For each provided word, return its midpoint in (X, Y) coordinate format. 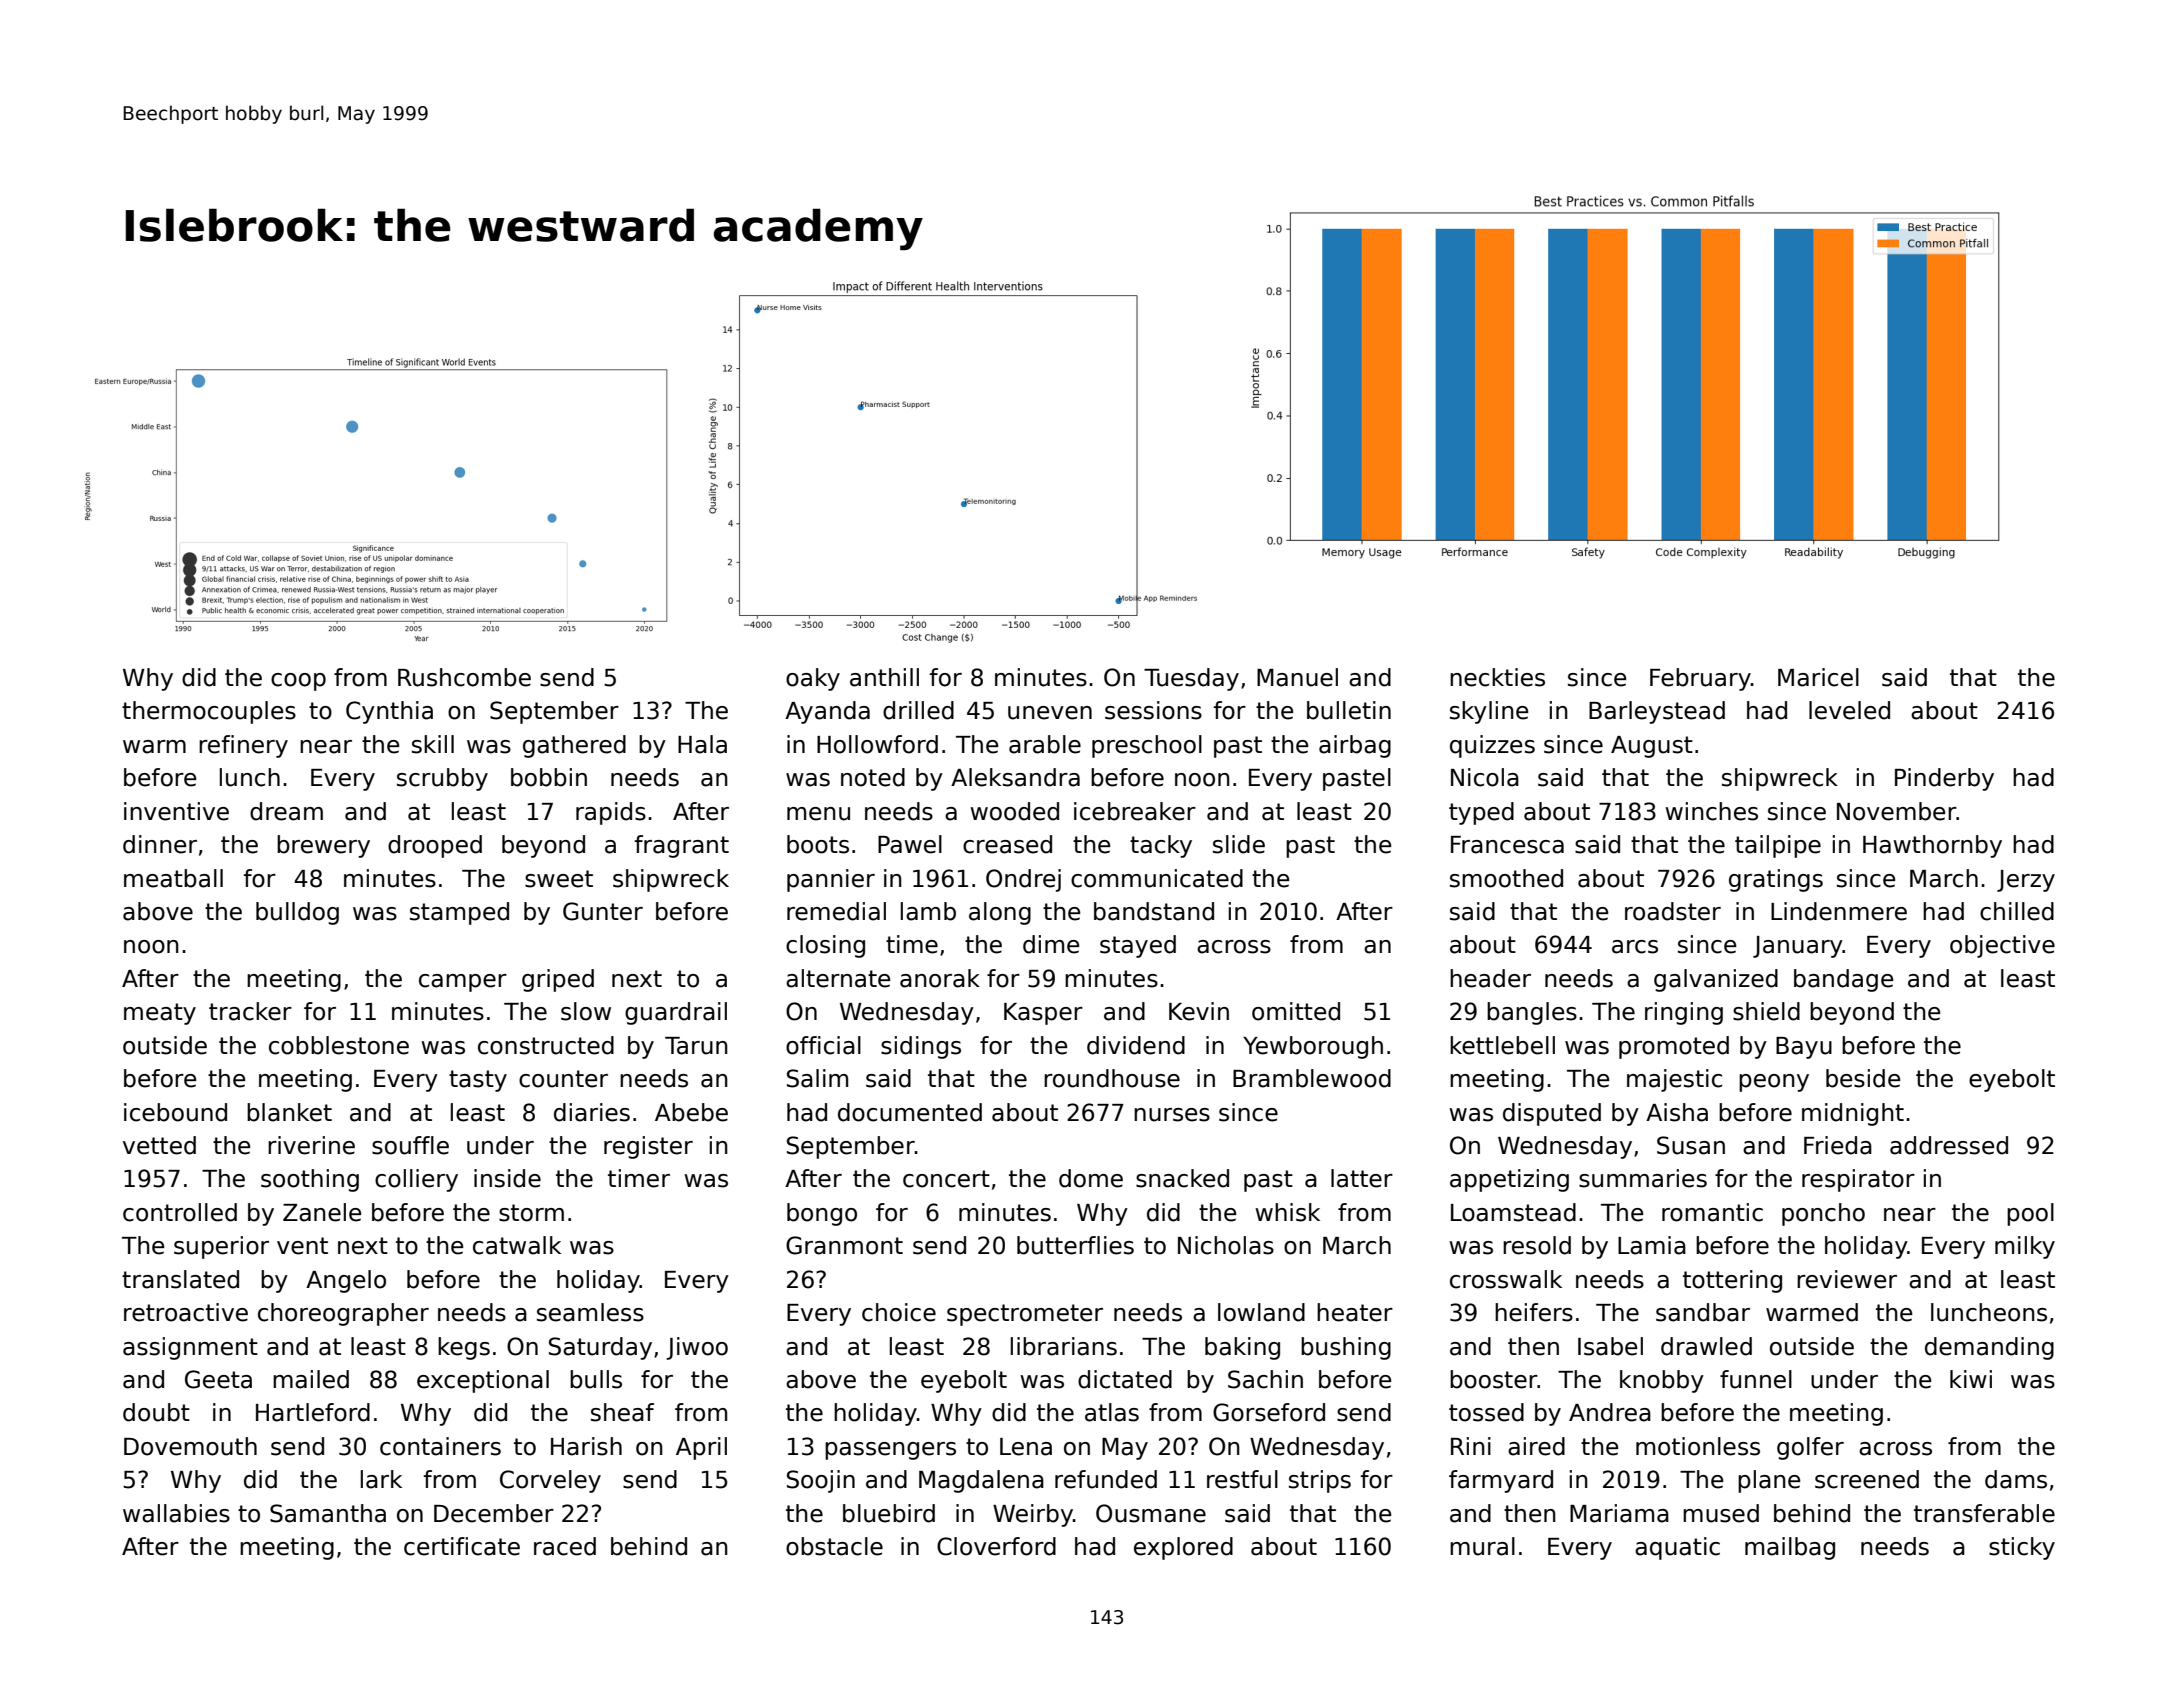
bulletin (1349, 710)
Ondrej (1023, 880)
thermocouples (209, 712)
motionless (1698, 1446)
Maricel (1818, 677)
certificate (462, 1546)
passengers (890, 1451)
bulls (596, 1379)
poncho (1823, 1214)
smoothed (1506, 878)
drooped (435, 846)
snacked (1182, 1178)
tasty (478, 1081)
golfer (1810, 1448)
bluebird (889, 1513)
